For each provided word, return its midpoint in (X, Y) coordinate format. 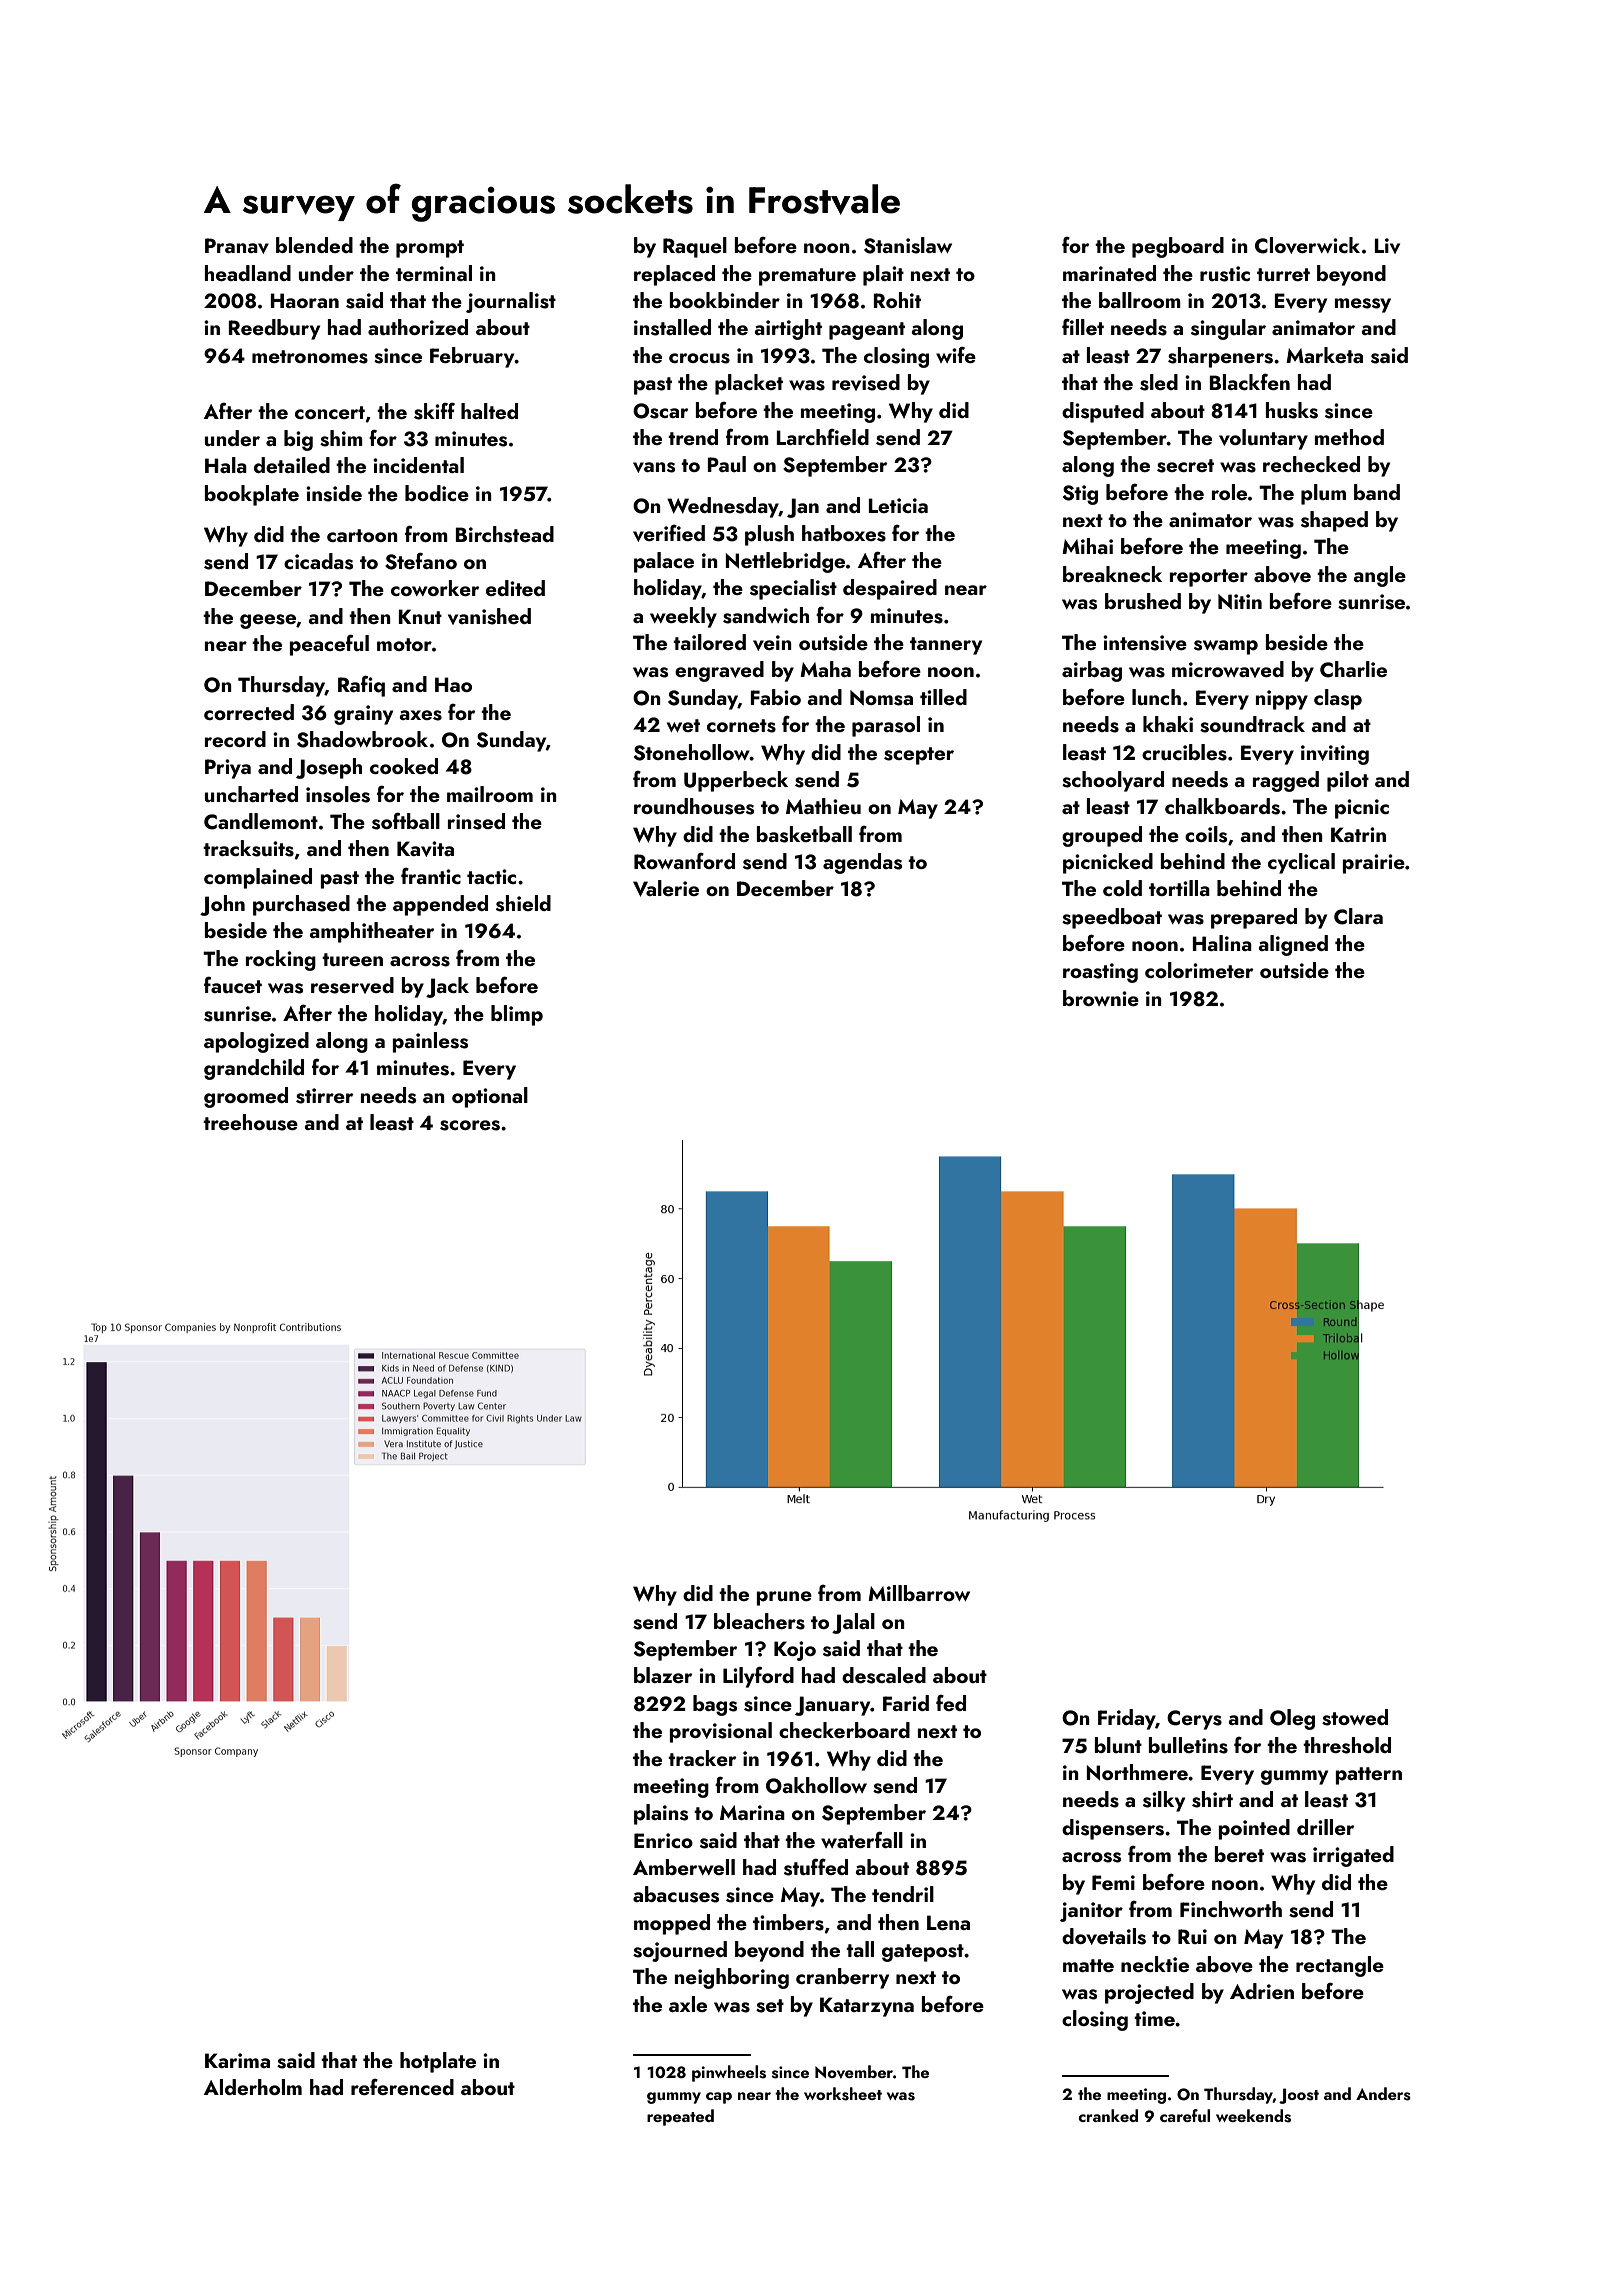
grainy (363, 715)
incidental (418, 465)
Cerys (1194, 1720)
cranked (1108, 2115)
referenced (402, 2087)
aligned (1293, 945)
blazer (663, 1675)
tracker (702, 1758)
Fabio (775, 697)
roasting (1100, 973)
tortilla (1179, 888)
